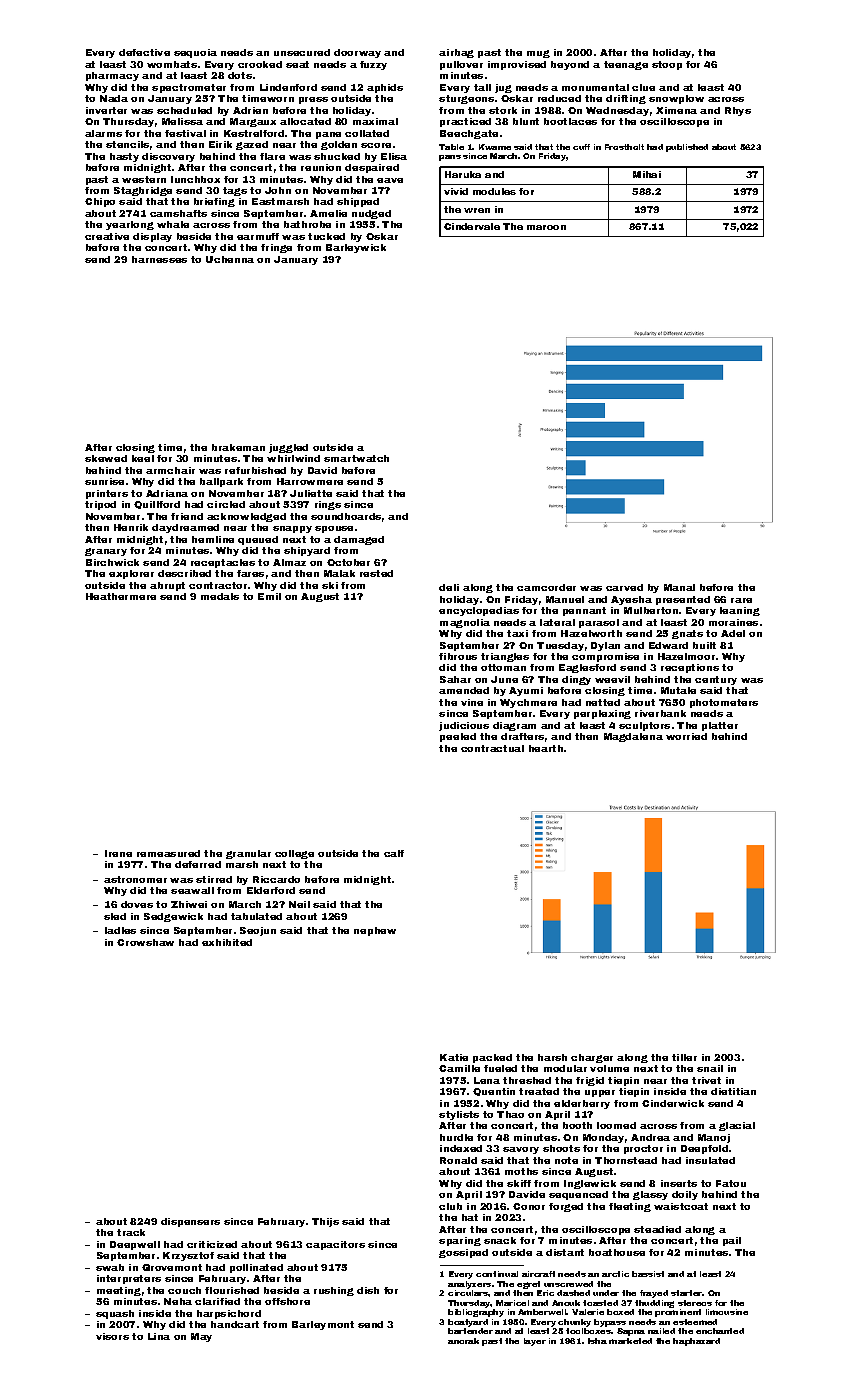  I want to click on Irene, so click(118, 853).
